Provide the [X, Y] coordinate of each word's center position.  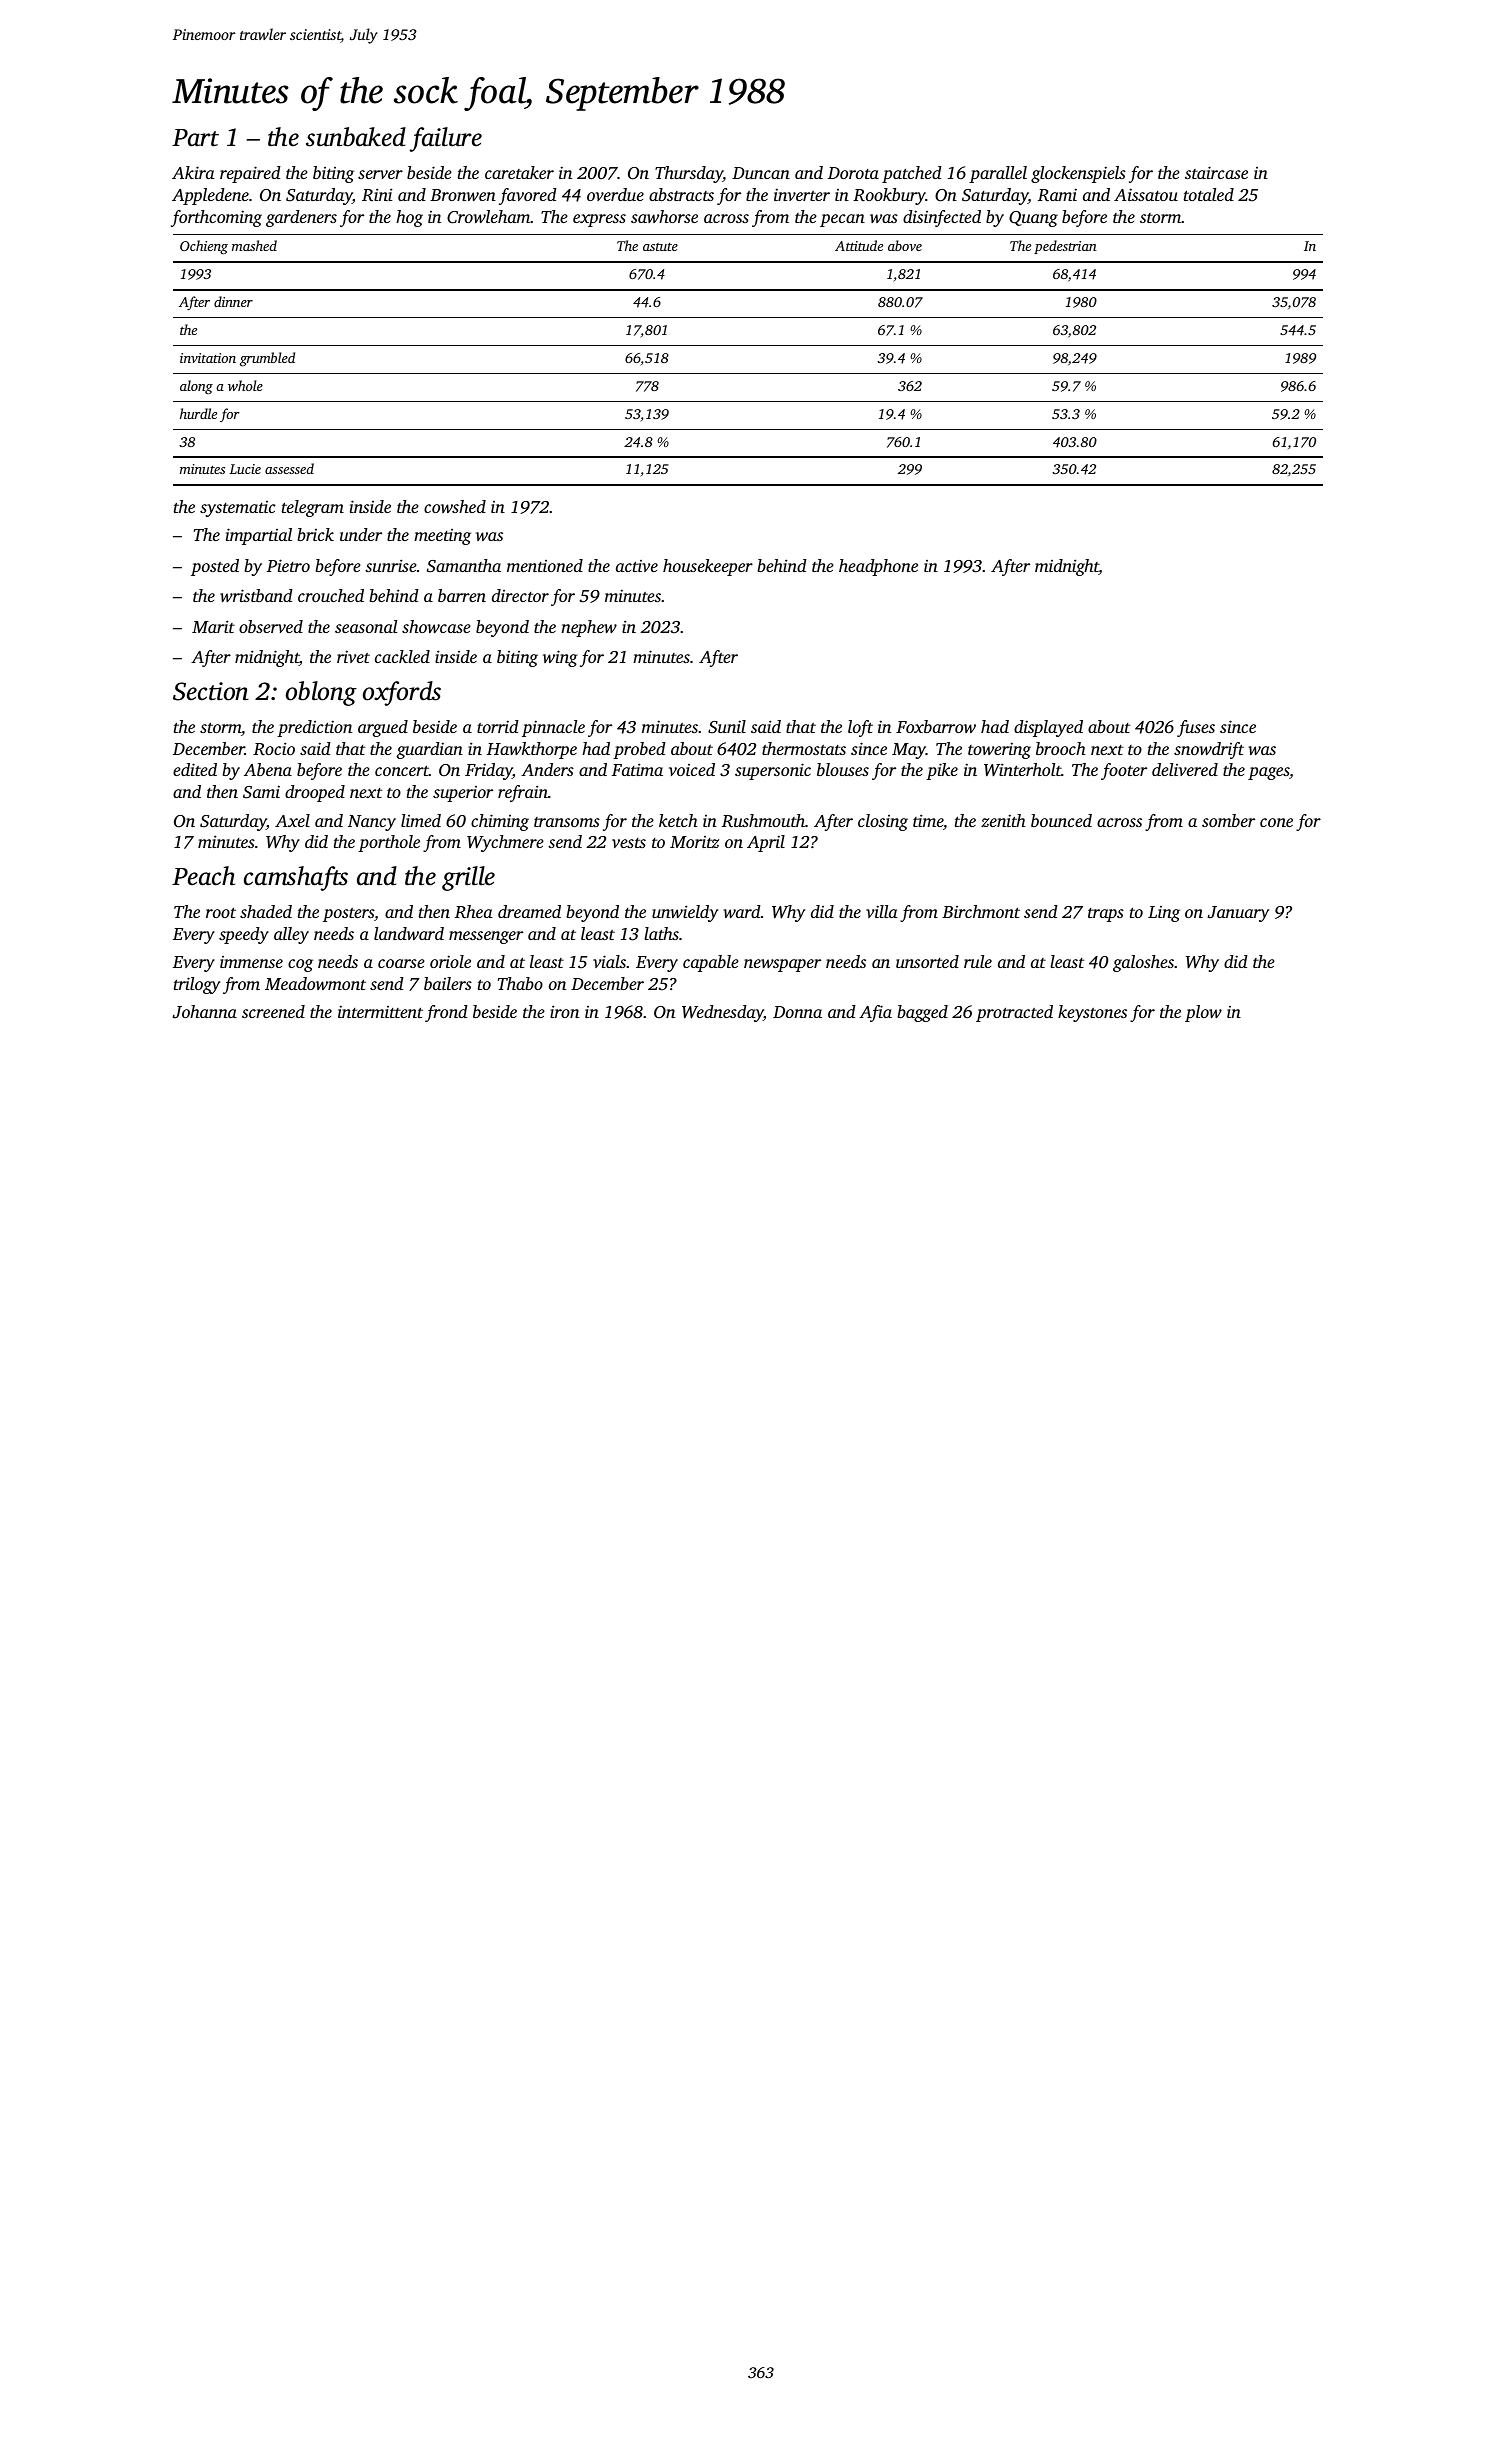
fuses [1196, 728]
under [361, 534]
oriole [450, 961]
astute [660, 247]
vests [629, 843]
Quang [1033, 219]
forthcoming [216, 218]
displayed [1048, 728]
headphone [878, 567]
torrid [498, 726]
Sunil [727, 727]
